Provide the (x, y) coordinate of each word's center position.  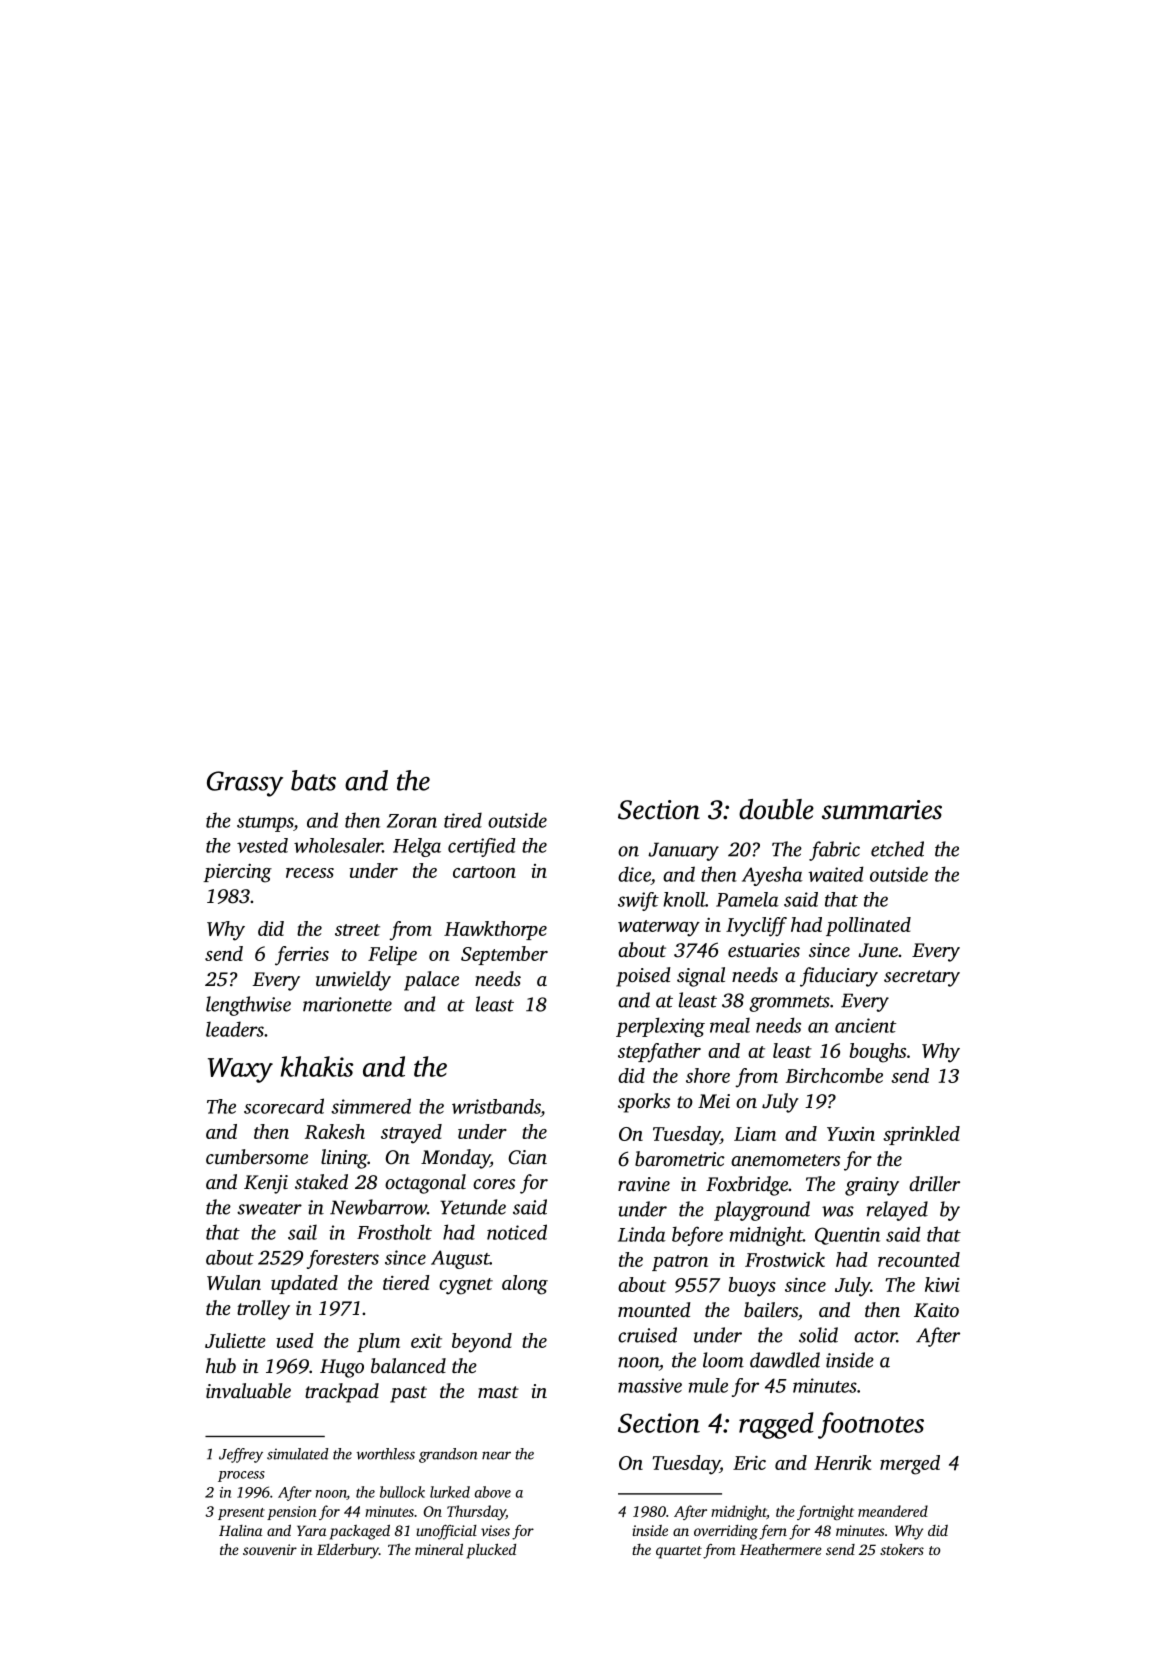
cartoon (484, 872)
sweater (269, 1208)
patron (680, 1263)
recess (310, 873)
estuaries (764, 950)
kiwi (942, 1284)
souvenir (270, 1549)
